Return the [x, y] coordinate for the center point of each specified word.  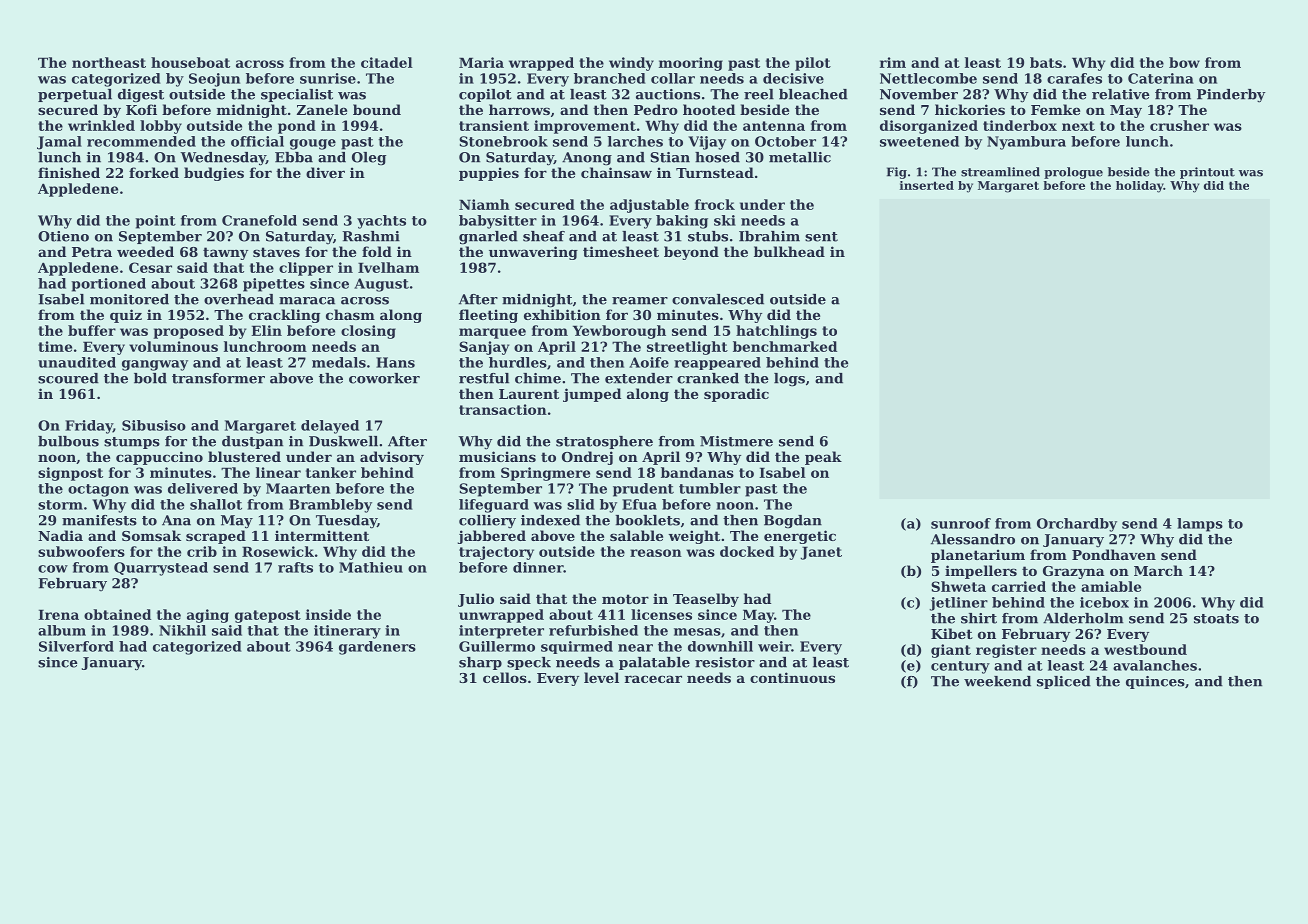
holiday [1140, 187]
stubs [708, 236]
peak [823, 458]
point [155, 222]
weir [774, 646]
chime [538, 378]
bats [1046, 62]
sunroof [961, 523]
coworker [384, 378]
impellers [981, 572]
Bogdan [793, 522]
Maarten [298, 488]
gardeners [377, 648]
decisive [793, 78]
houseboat [190, 62]
